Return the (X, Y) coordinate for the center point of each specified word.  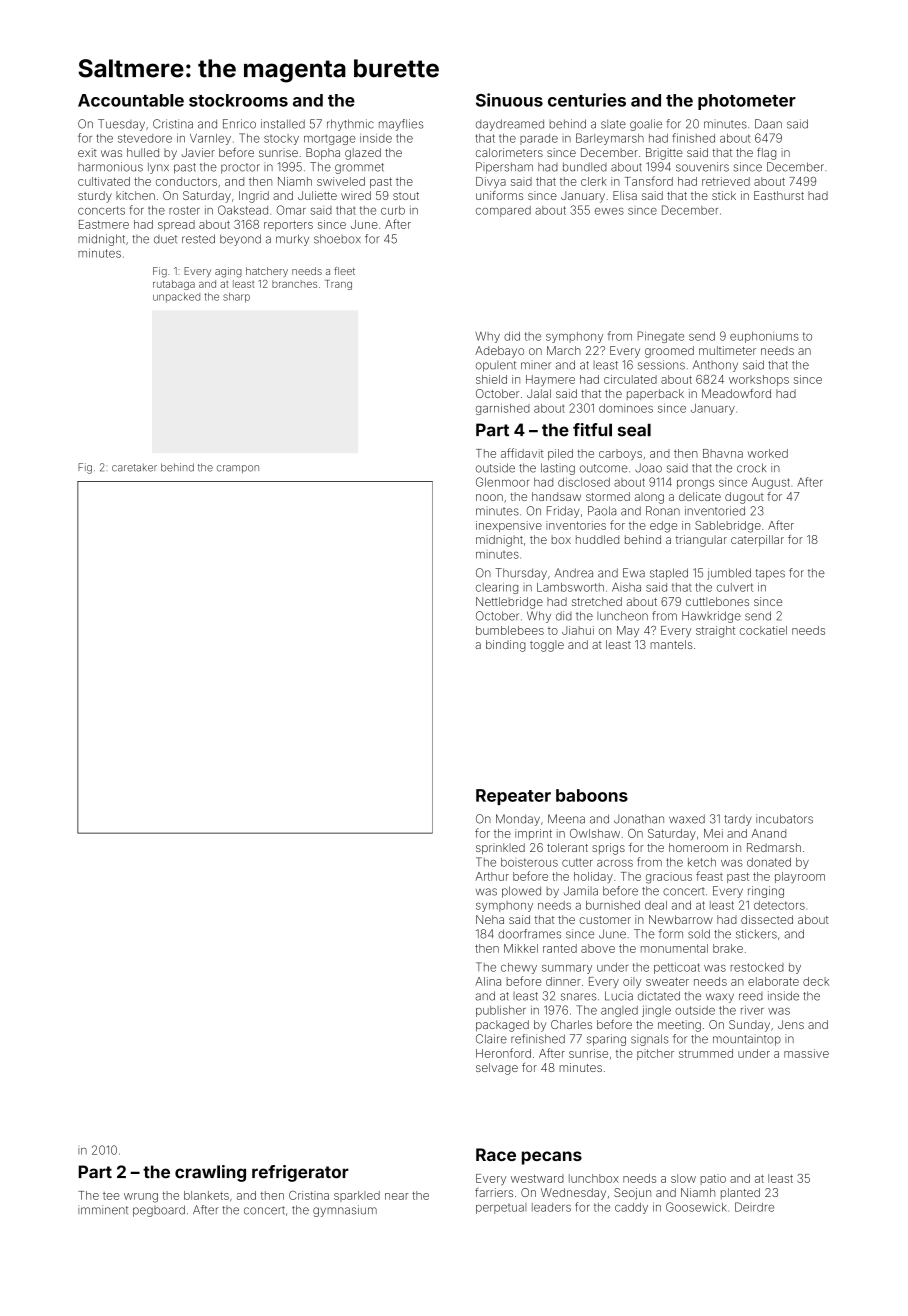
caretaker (134, 468)
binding (506, 646)
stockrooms (238, 100)
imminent (103, 1210)
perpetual (501, 1208)
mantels (672, 644)
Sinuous (509, 100)
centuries (587, 100)
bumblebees (510, 630)
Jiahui (578, 630)
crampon (238, 469)
